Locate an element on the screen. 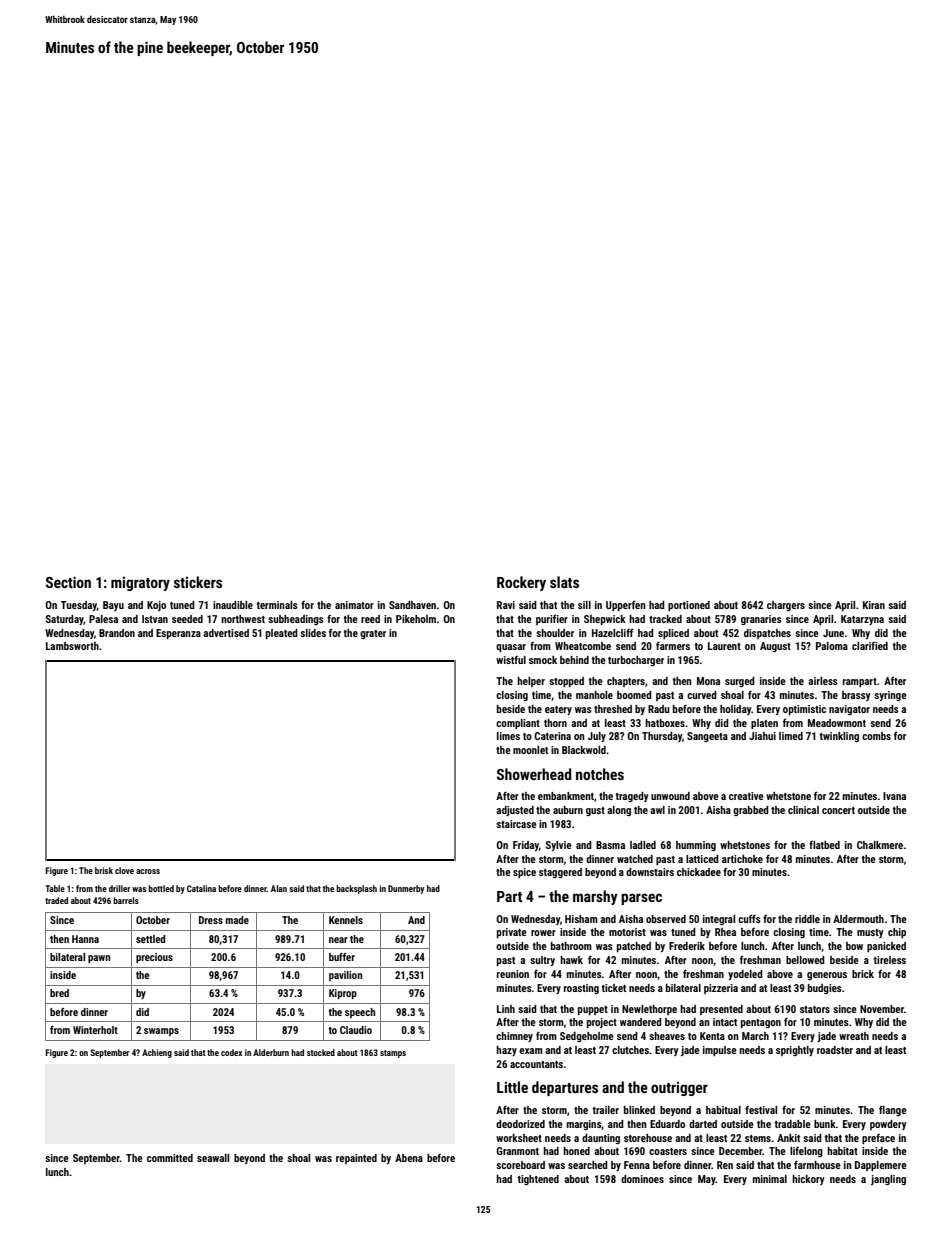 This screenshot has height=1233, width=952. Frederik is located at coordinates (687, 946).
